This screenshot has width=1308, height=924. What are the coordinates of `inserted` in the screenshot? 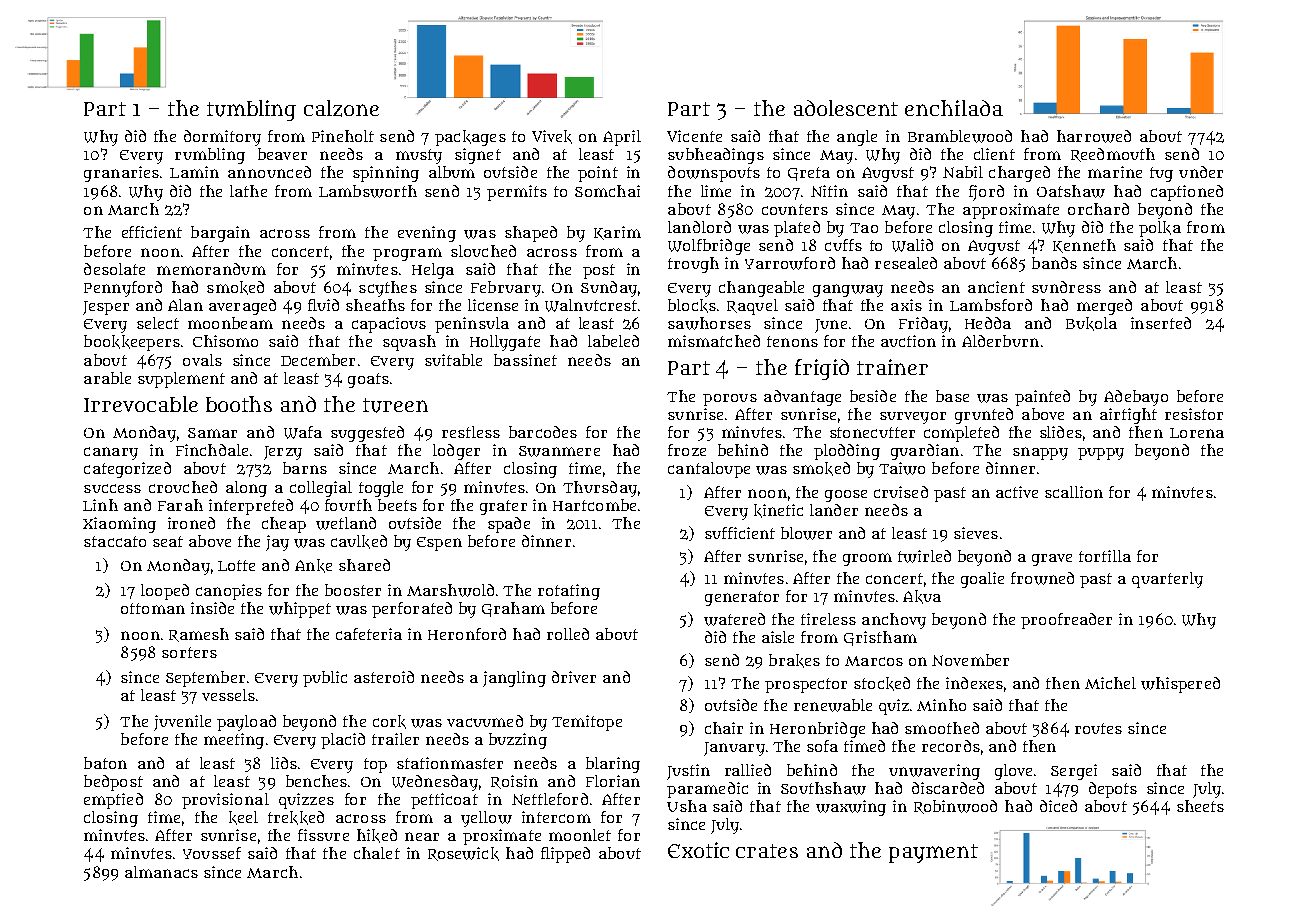 It's located at (1161, 323).
